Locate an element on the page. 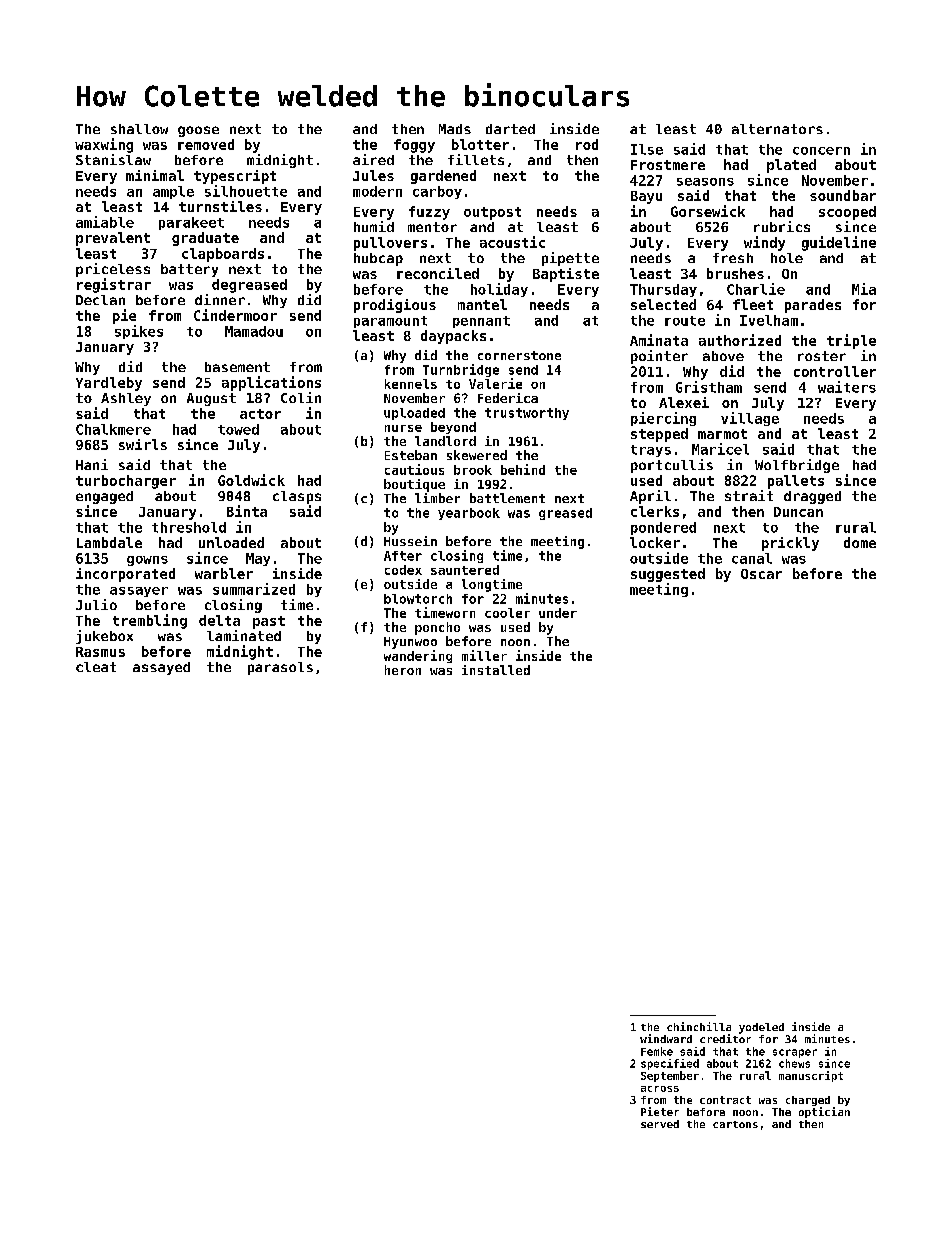  served is located at coordinates (660, 1124).
